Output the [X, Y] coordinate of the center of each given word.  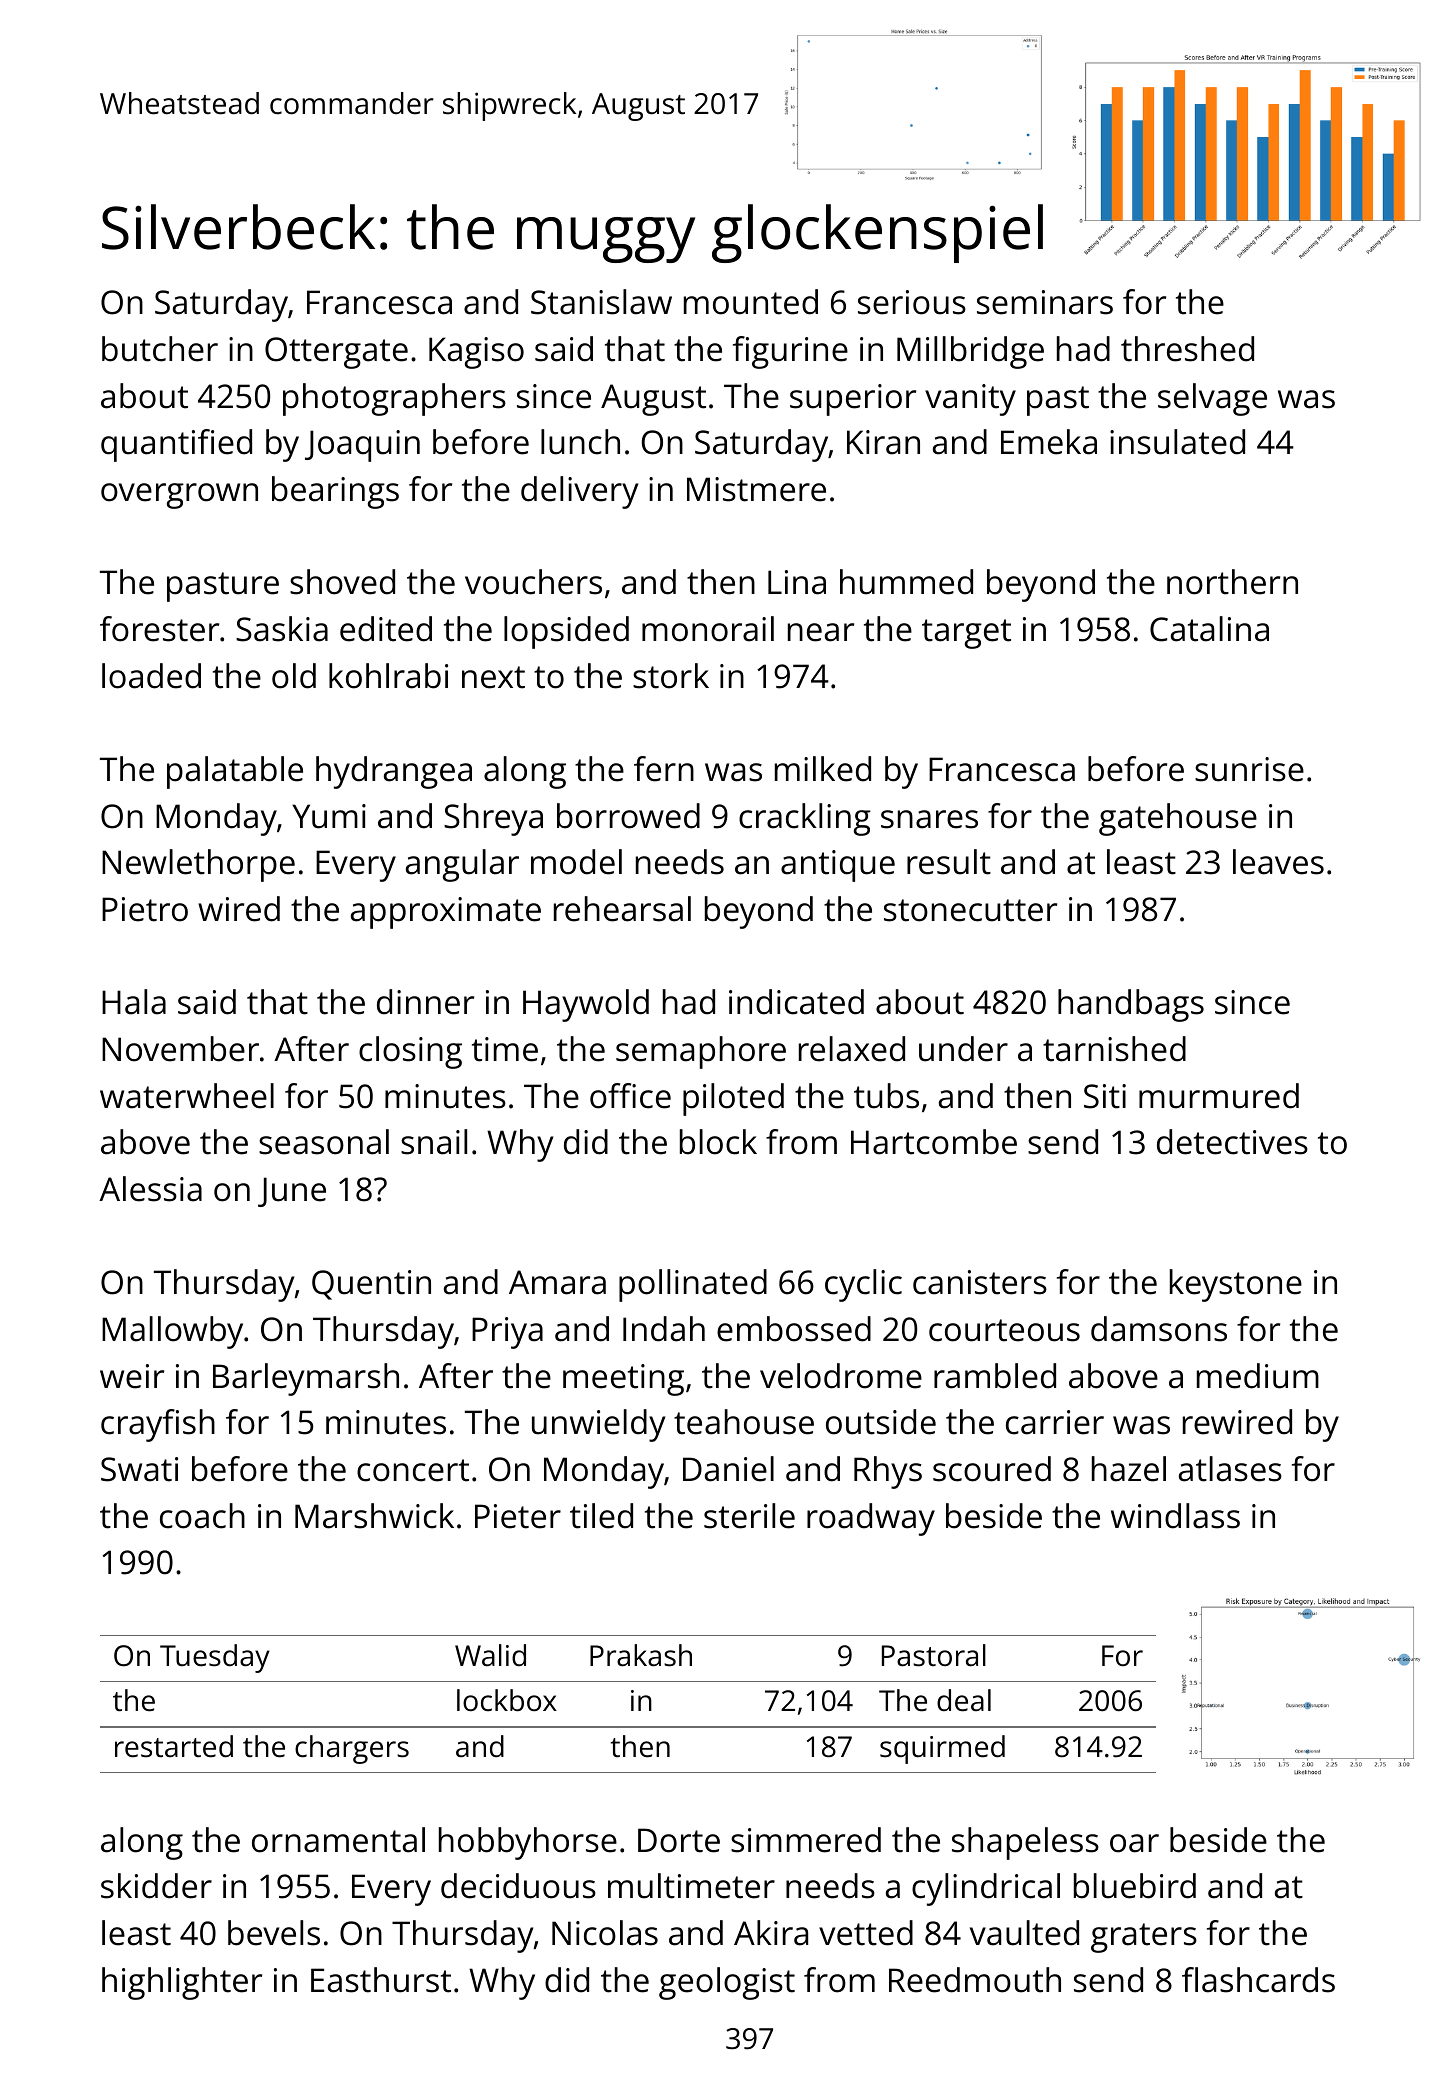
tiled [601, 1516]
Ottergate [336, 353]
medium [1258, 1376]
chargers [352, 1749]
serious [912, 302]
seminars [1045, 302]
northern [1232, 582]
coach [202, 1516]
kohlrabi [388, 676]
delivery [579, 492]
